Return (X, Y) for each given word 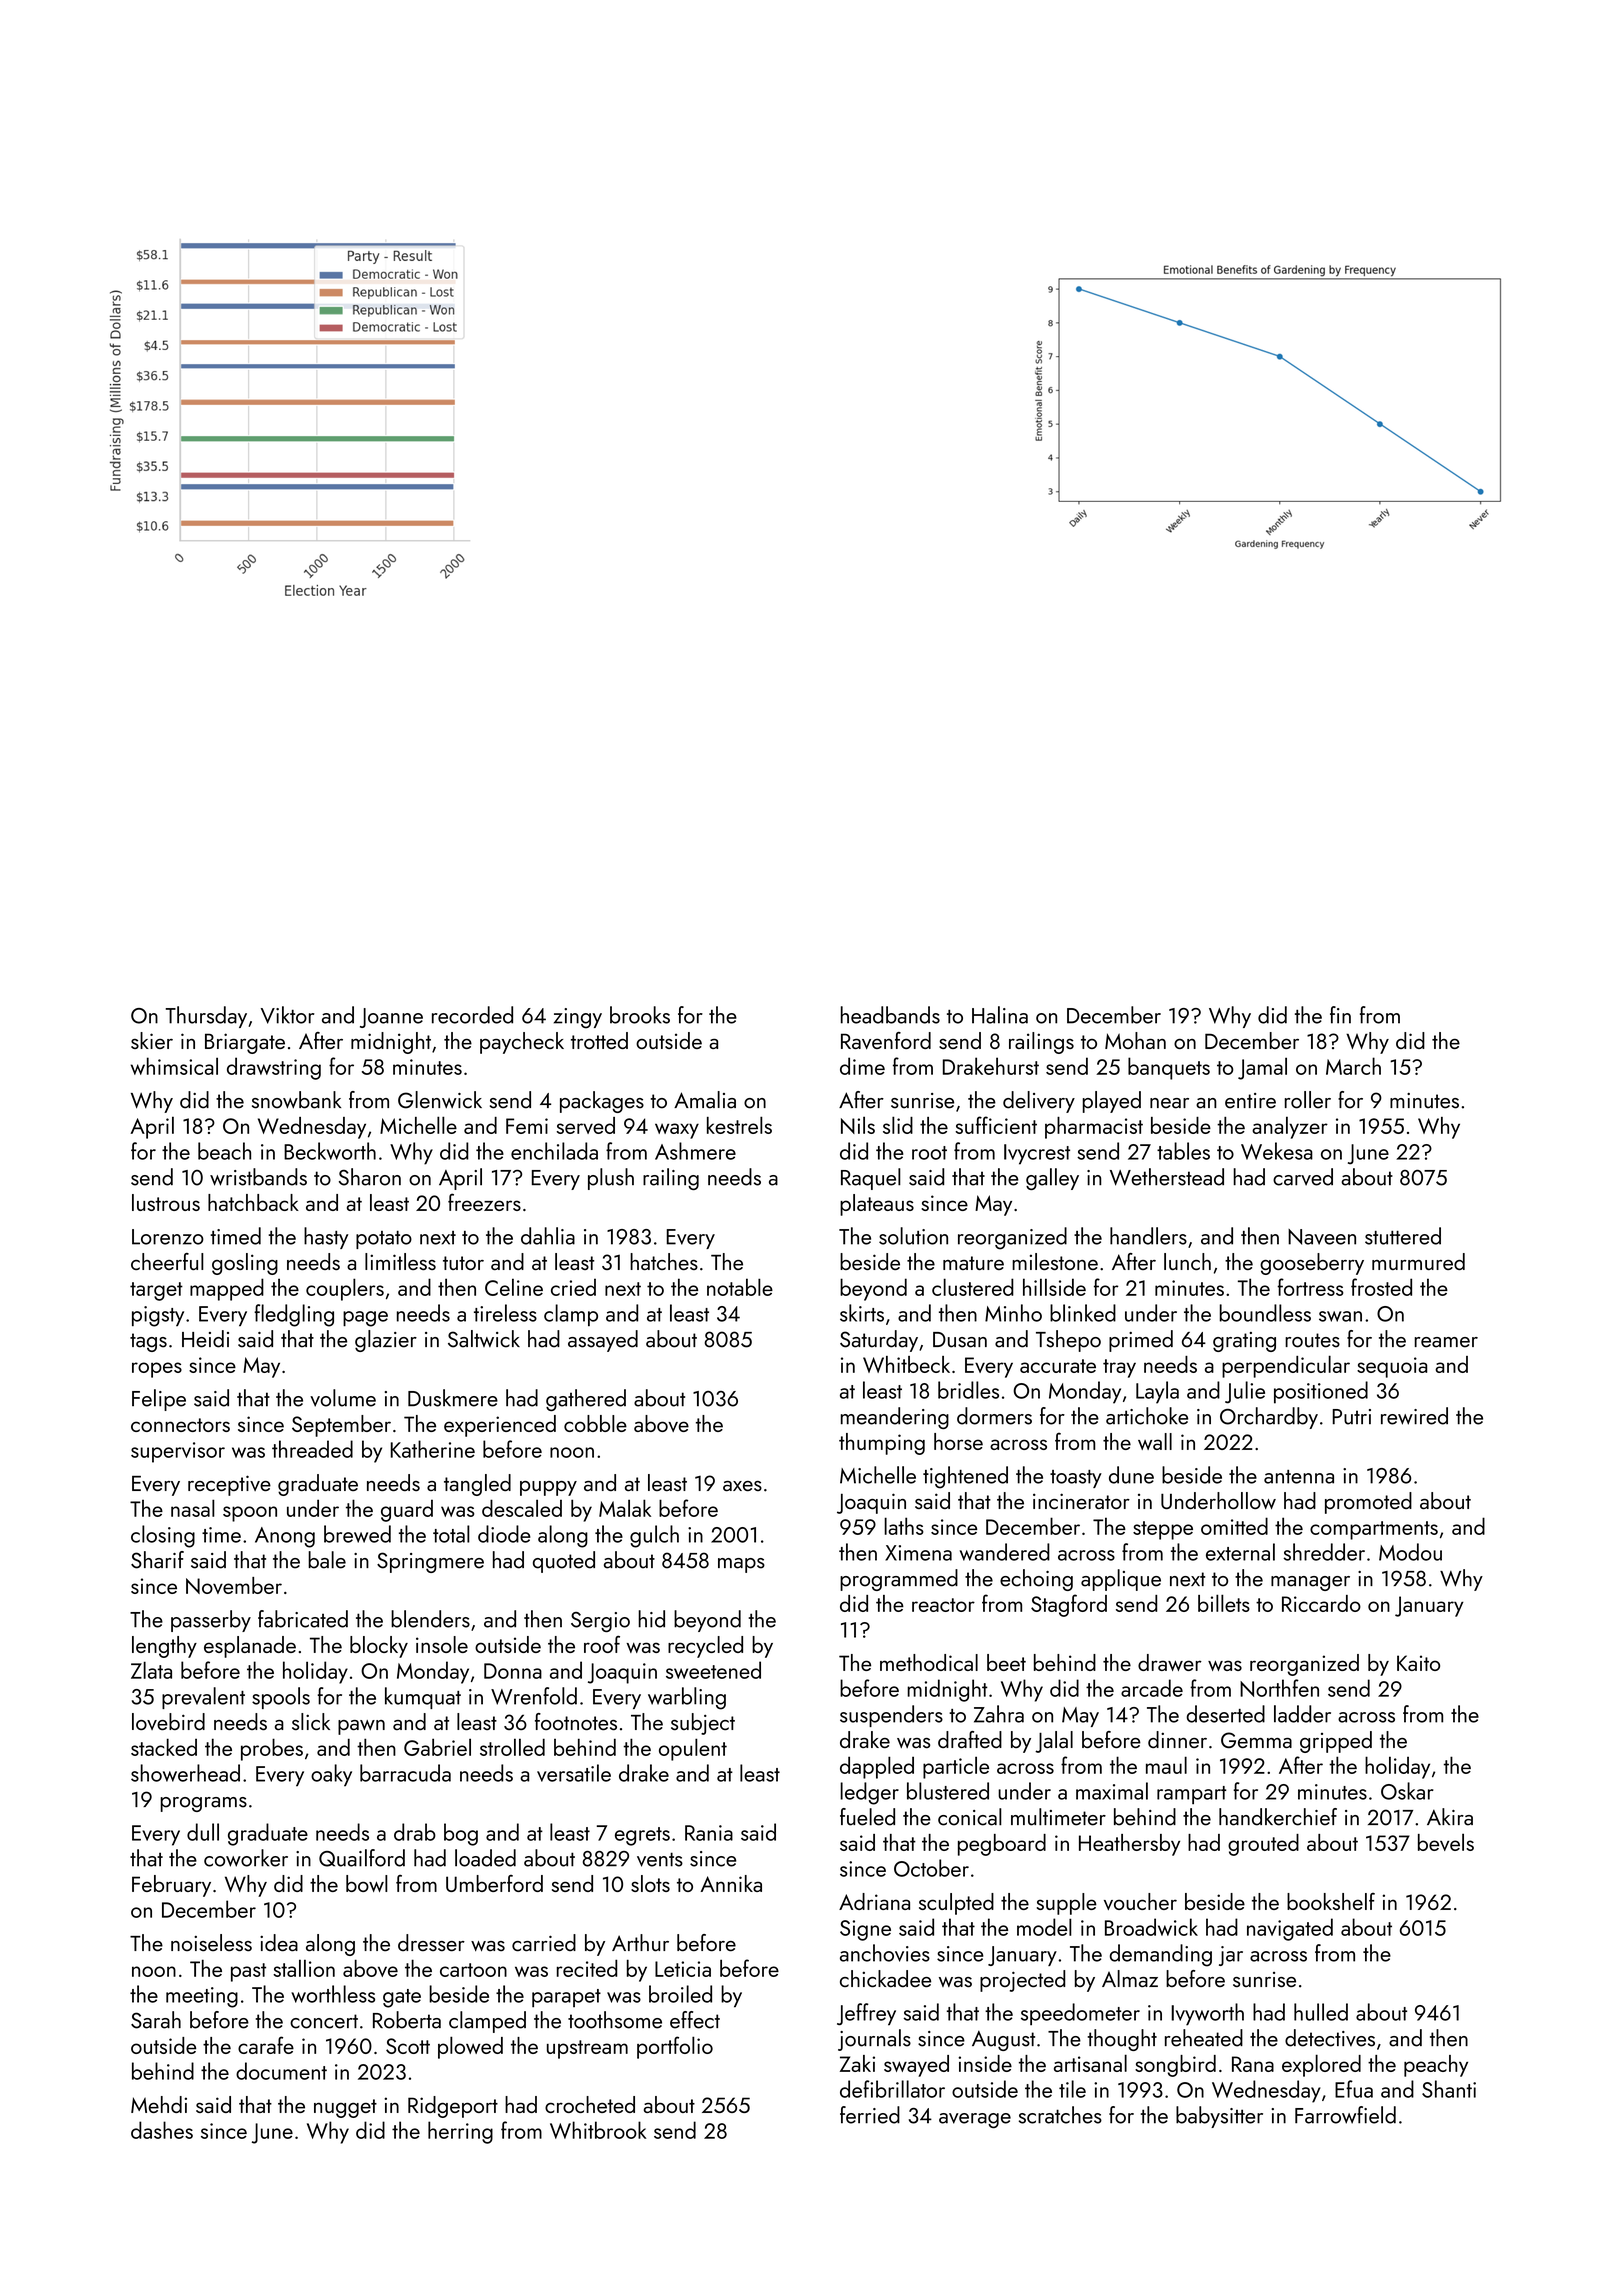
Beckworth (330, 1151)
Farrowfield (1345, 2115)
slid (898, 1125)
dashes (162, 2130)
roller (1308, 1100)
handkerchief (1278, 1817)
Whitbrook (598, 2130)
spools (281, 1698)
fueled (867, 1817)
